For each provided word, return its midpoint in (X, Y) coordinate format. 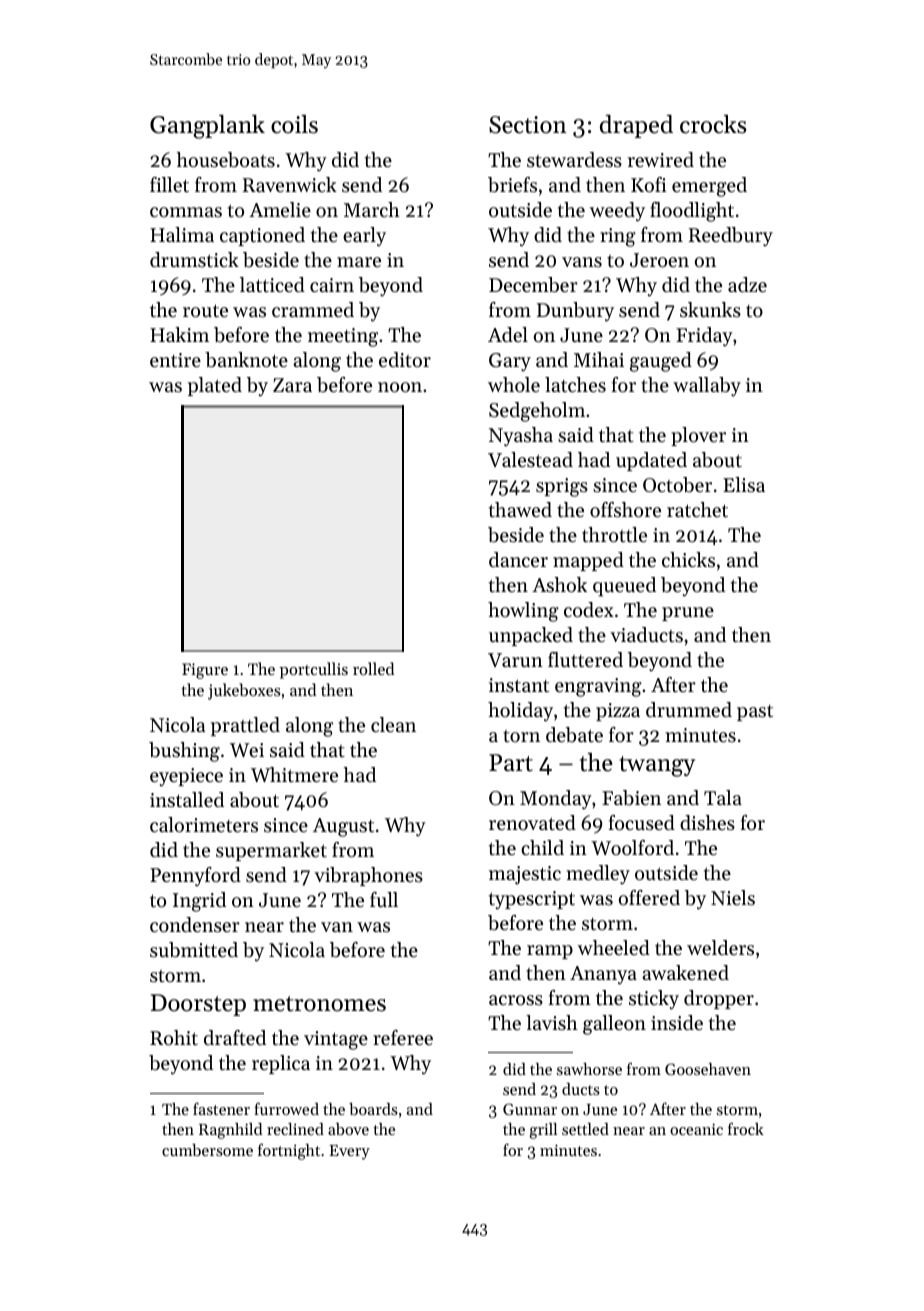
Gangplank (207, 127)
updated (651, 461)
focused (642, 823)
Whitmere (294, 775)
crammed (313, 310)
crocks (713, 124)
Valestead (530, 460)
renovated (532, 823)
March (372, 209)
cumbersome (207, 1150)
